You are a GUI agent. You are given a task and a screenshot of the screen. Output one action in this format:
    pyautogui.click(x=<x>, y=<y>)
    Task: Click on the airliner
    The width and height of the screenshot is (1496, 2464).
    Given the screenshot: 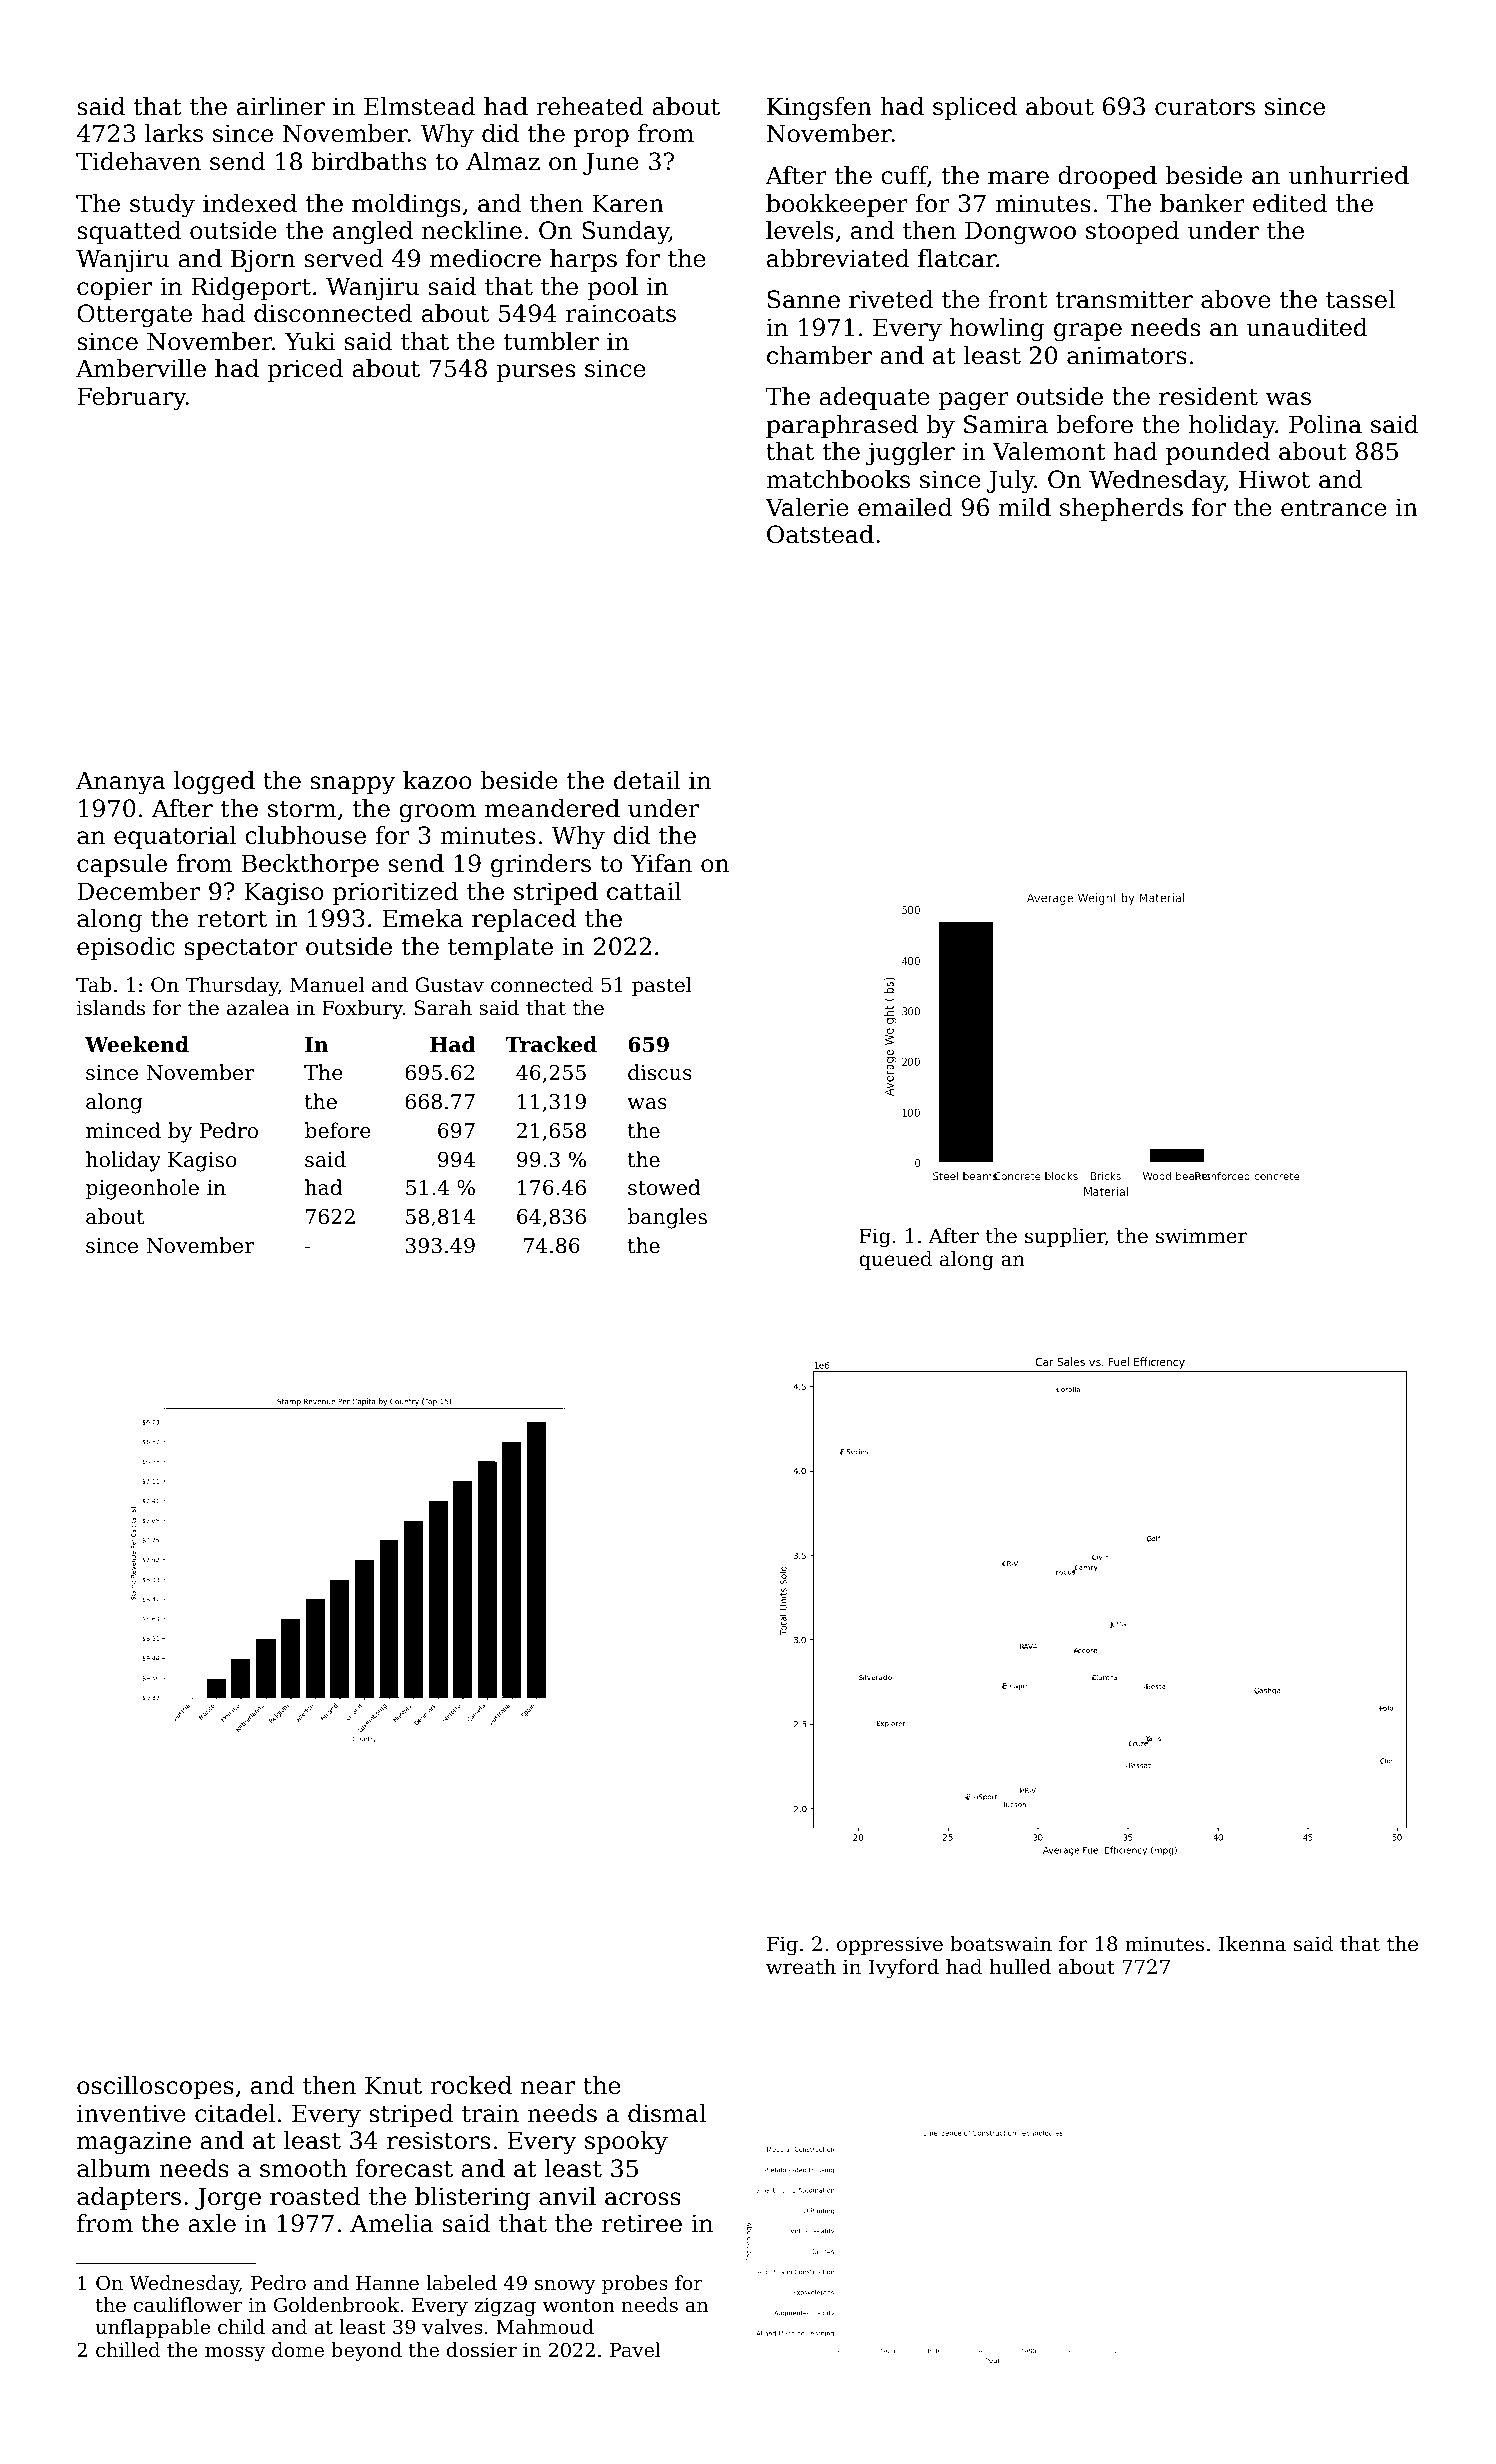 What is the action you would take?
    pyautogui.click(x=281, y=106)
